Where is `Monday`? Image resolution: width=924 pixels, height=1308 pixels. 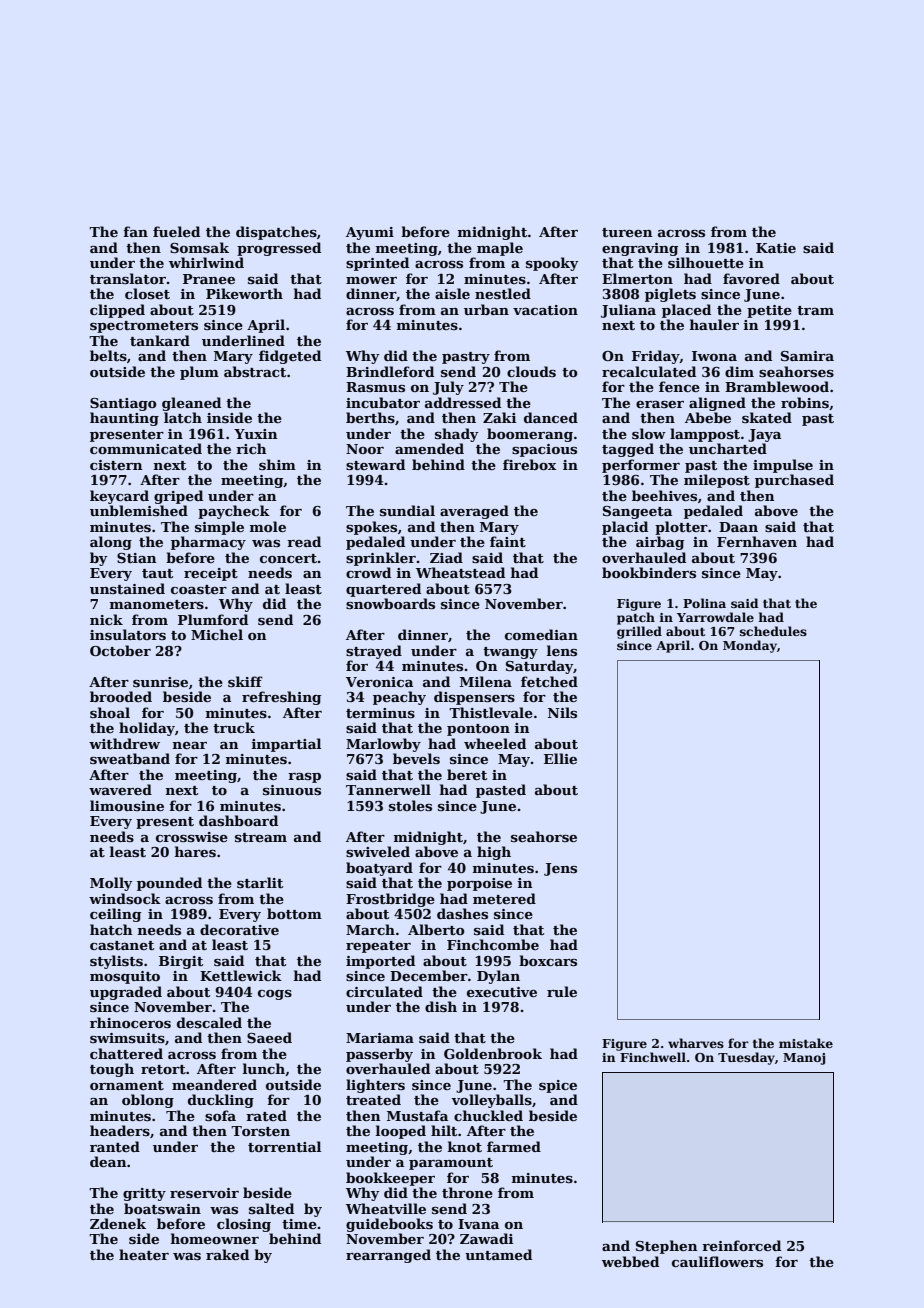 Monday is located at coordinates (750, 646).
